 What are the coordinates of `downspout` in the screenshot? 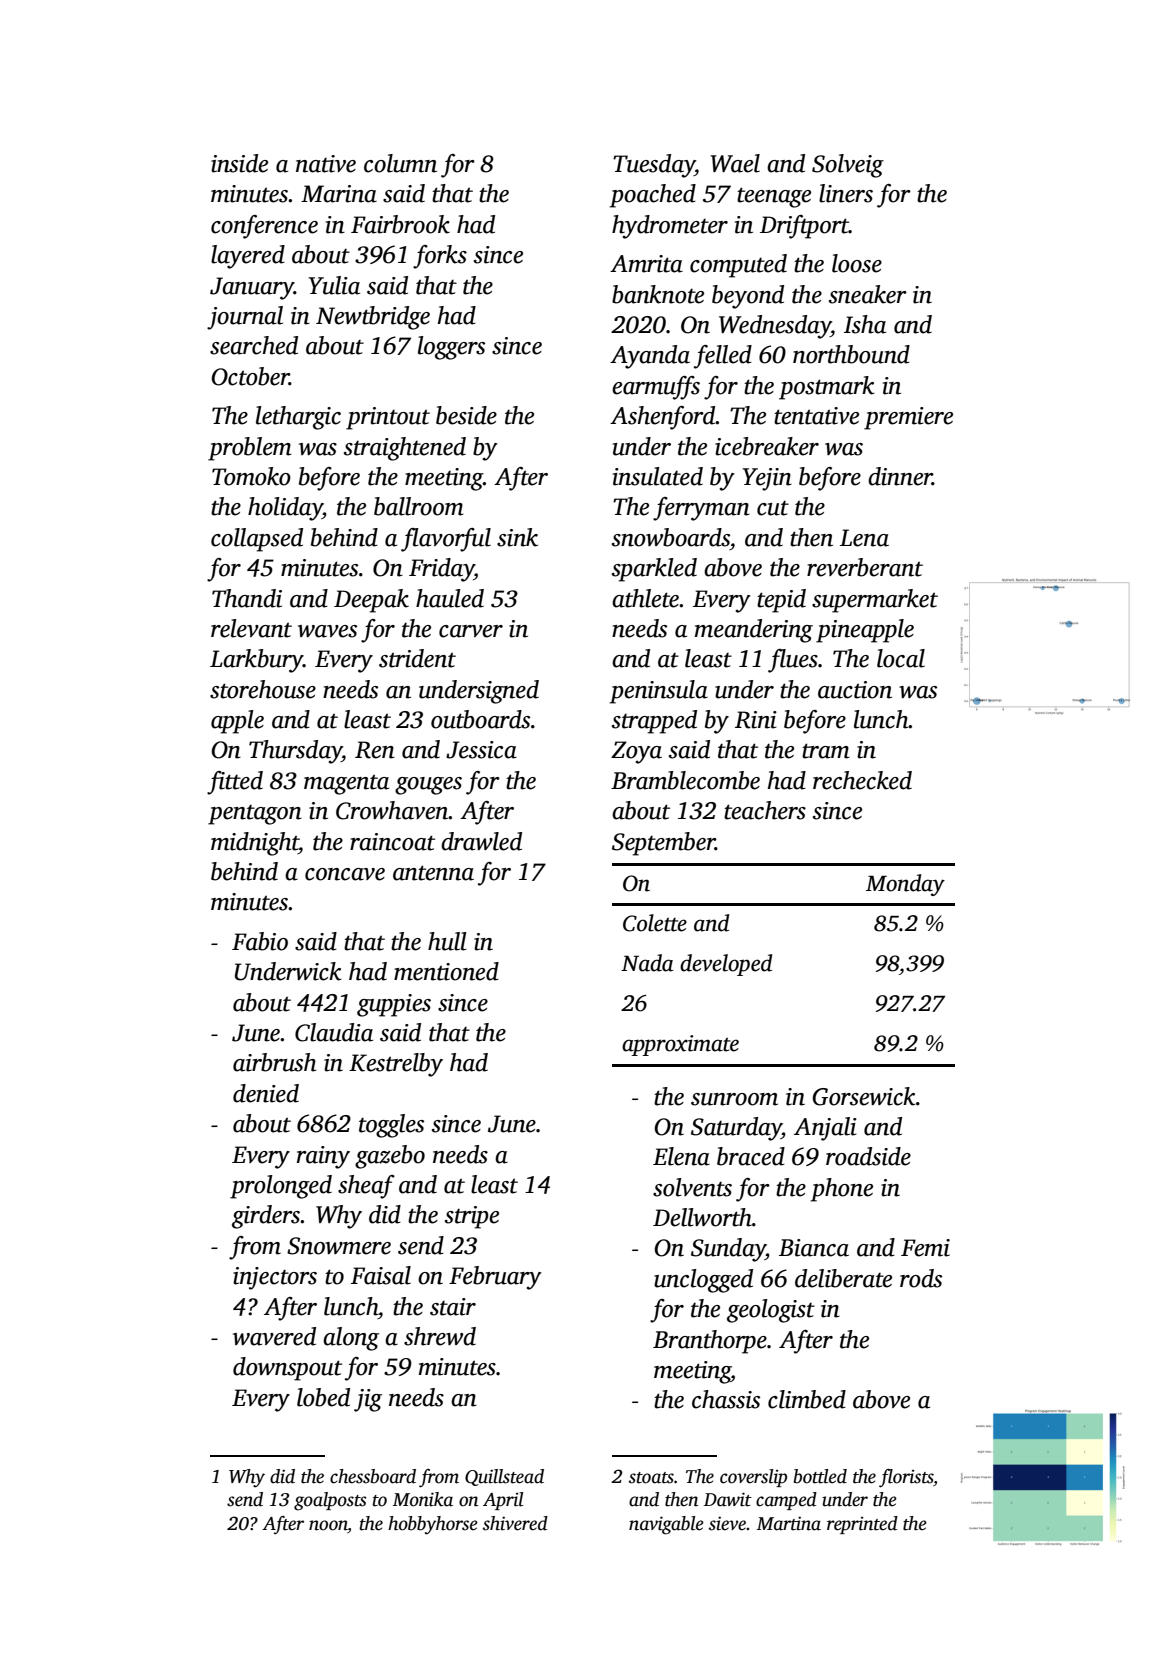 It's located at (287, 1369).
